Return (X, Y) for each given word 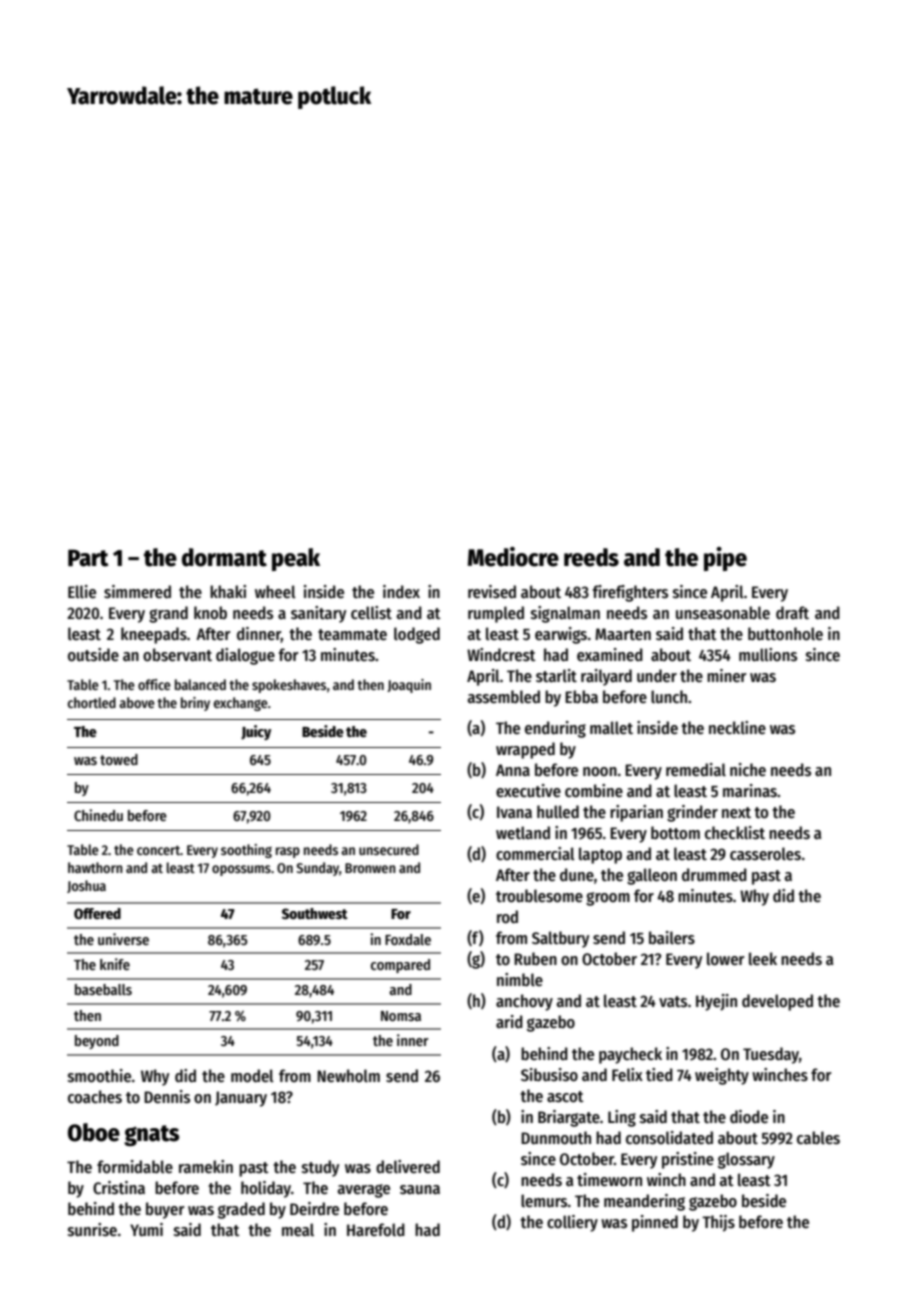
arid (509, 1021)
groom (608, 899)
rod (507, 917)
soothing (246, 851)
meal (298, 1229)
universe (123, 939)
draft (792, 612)
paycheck (630, 1055)
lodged (417, 635)
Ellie (82, 592)
